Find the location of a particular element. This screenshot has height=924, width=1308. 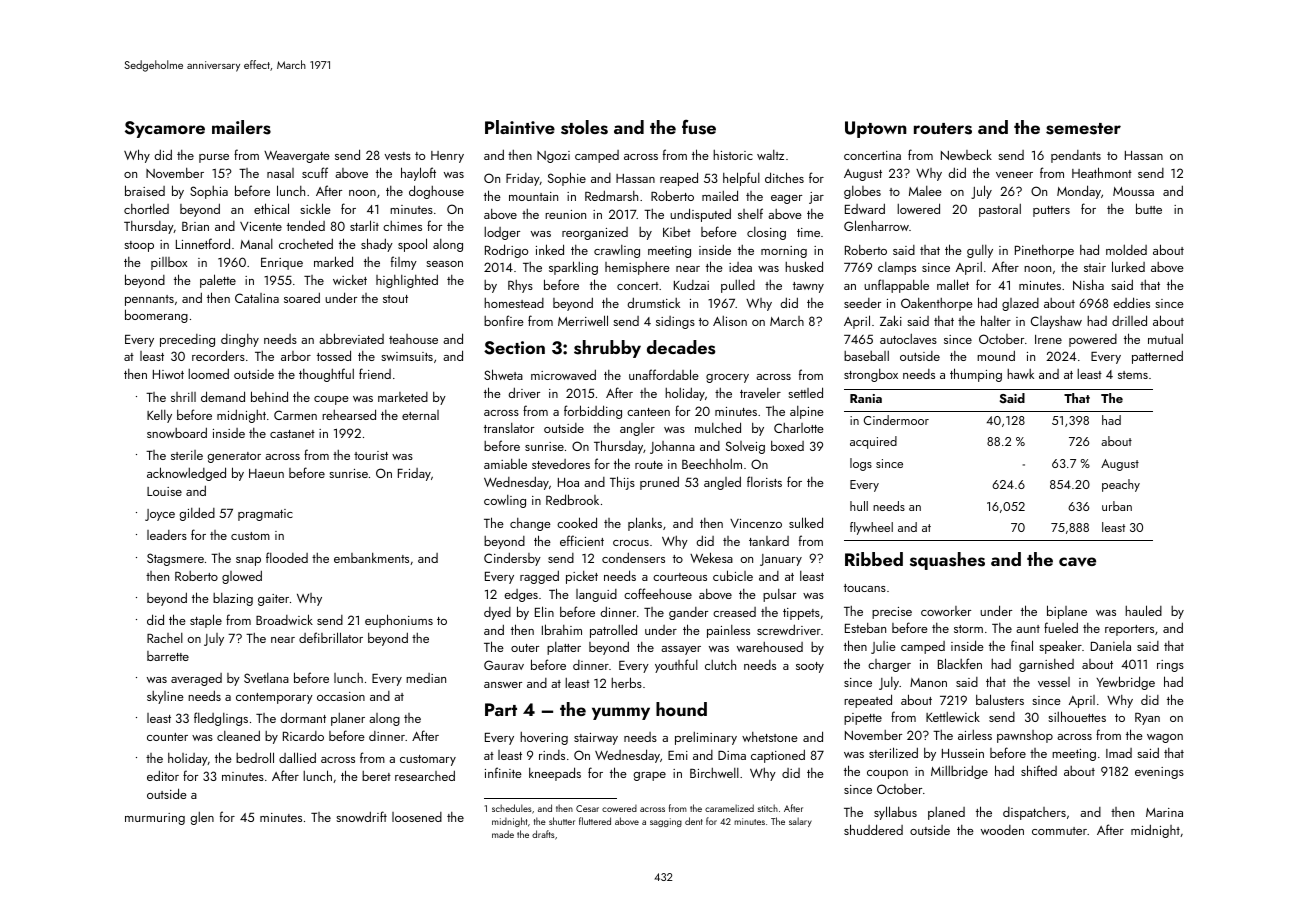

salary is located at coordinates (800, 822).
